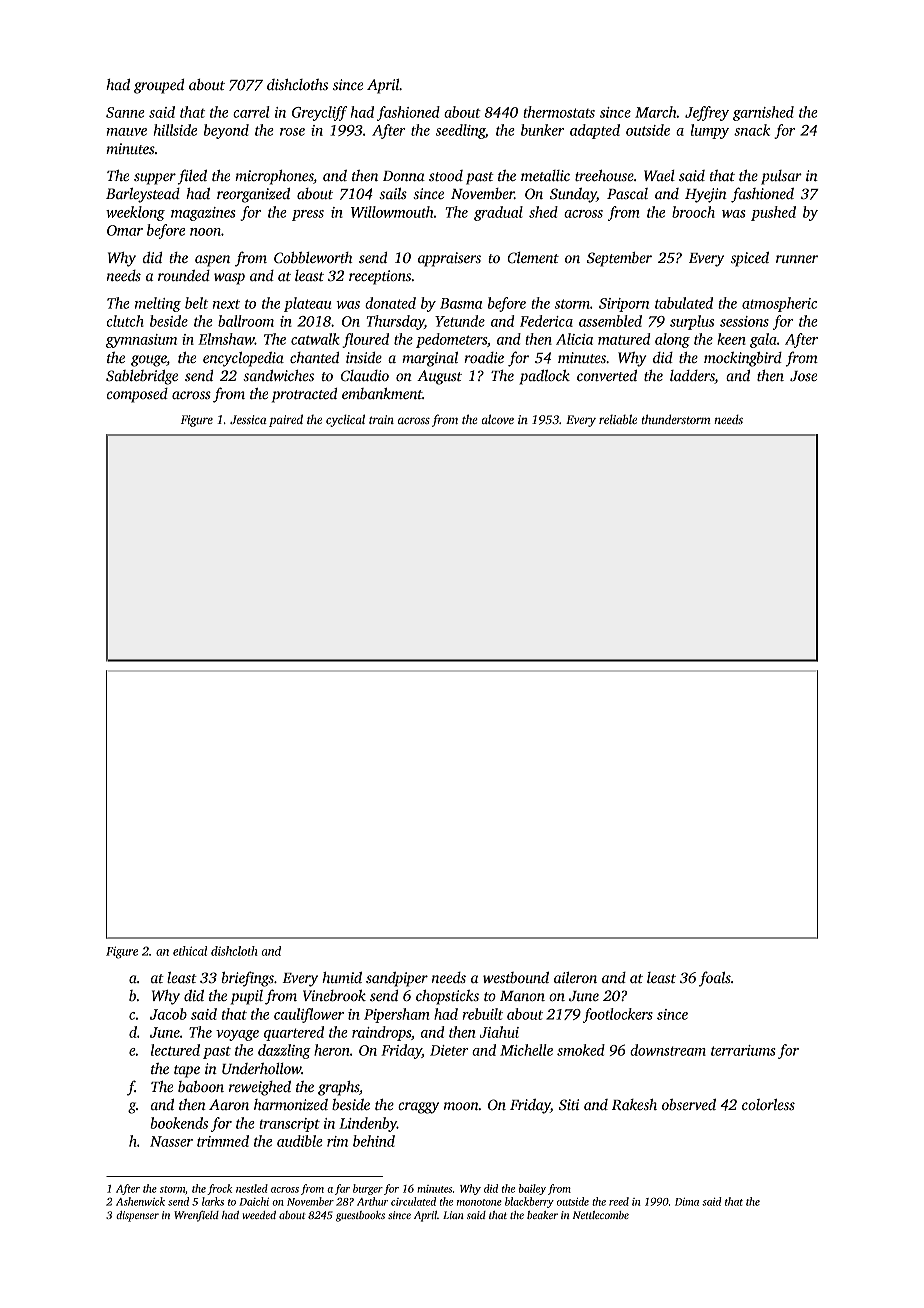 The width and height of the image is (924, 1308). What do you see at coordinates (159, 86) in the image?
I see `grouped` at bounding box center [159, 86].
